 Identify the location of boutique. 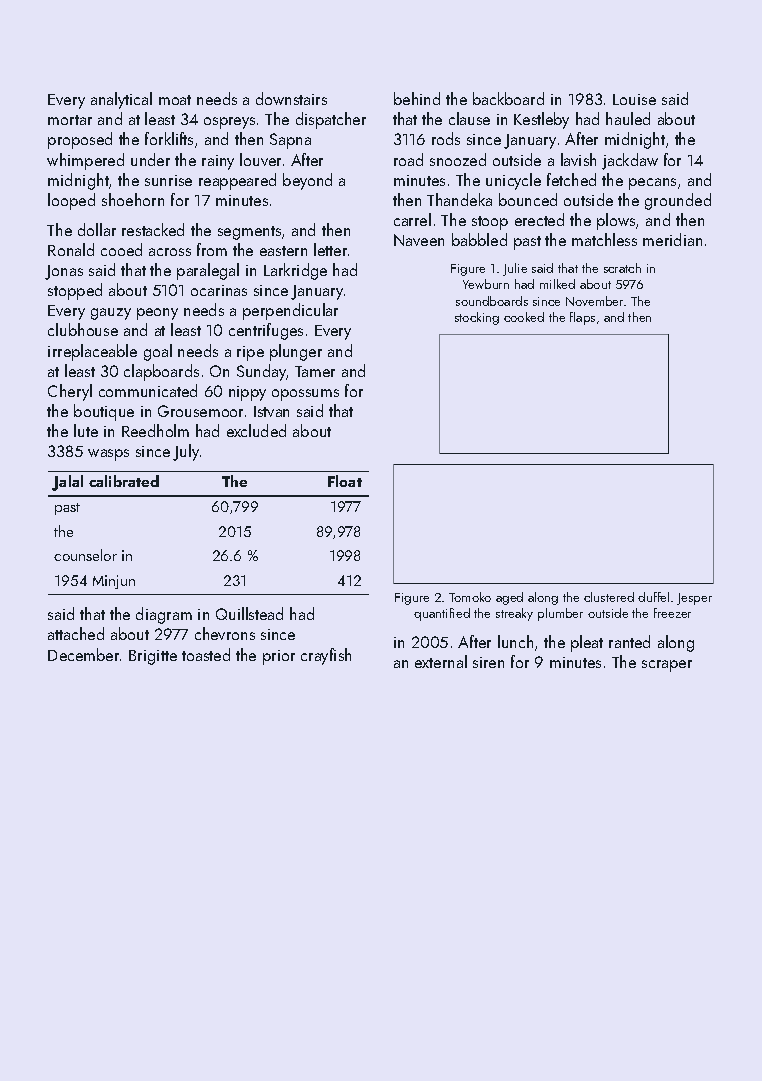
(104, 412).
